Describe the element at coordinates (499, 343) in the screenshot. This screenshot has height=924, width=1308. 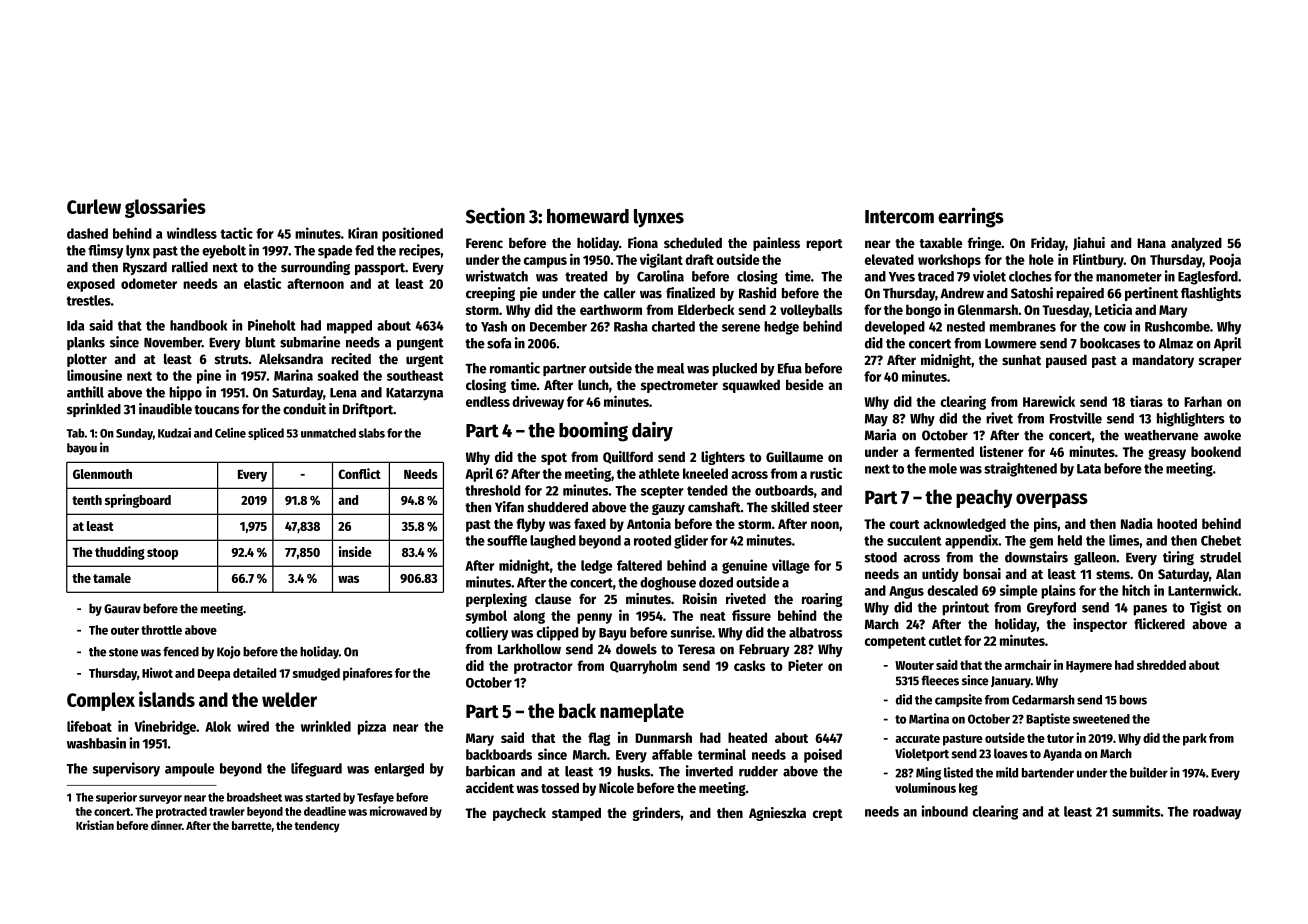
I see `sofa` at that location.
